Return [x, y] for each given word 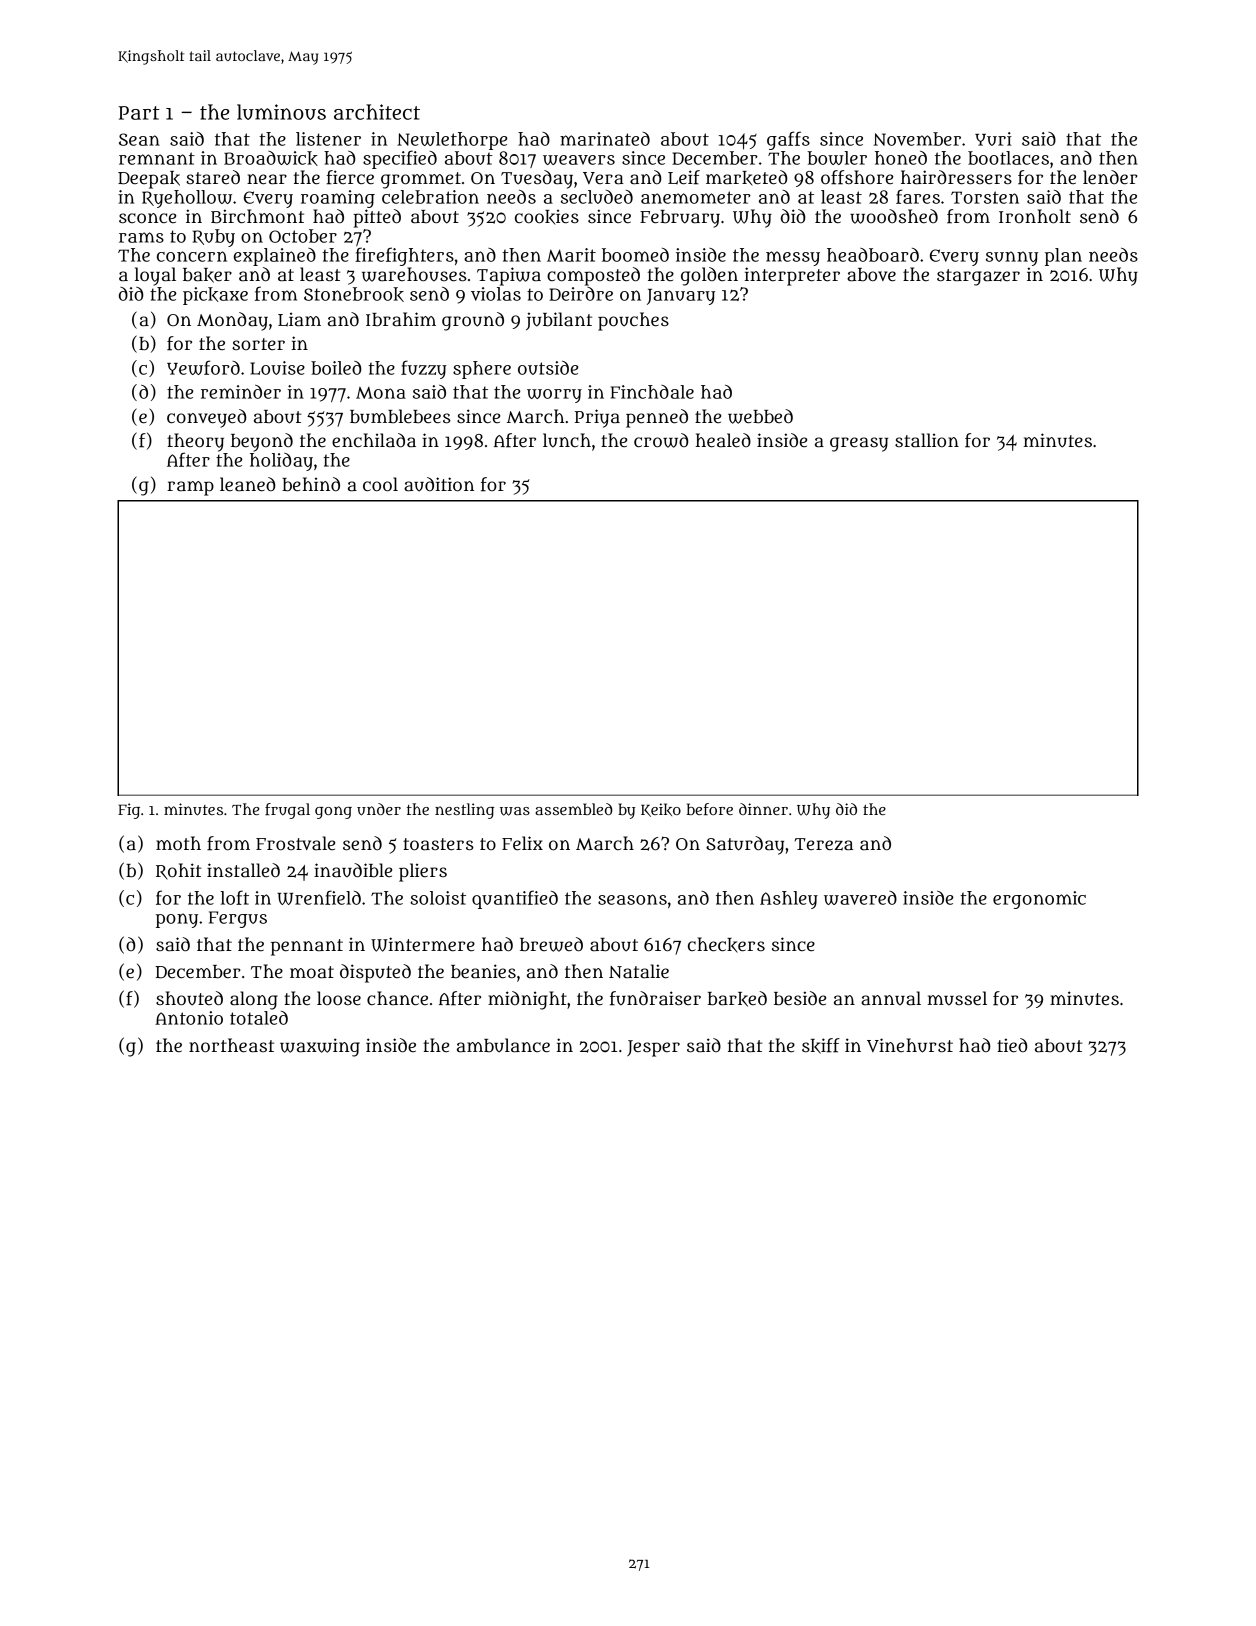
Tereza [824, 844]
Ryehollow [187, 199]
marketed [747, 178]
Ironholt [1035, 216]
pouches [633, 321]
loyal [155, 276]
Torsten [985, 197]
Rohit [178, 871]
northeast [231, 1045]
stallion [927, 440]
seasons [632, 899]
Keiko [661, 810]
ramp [190, 488]
